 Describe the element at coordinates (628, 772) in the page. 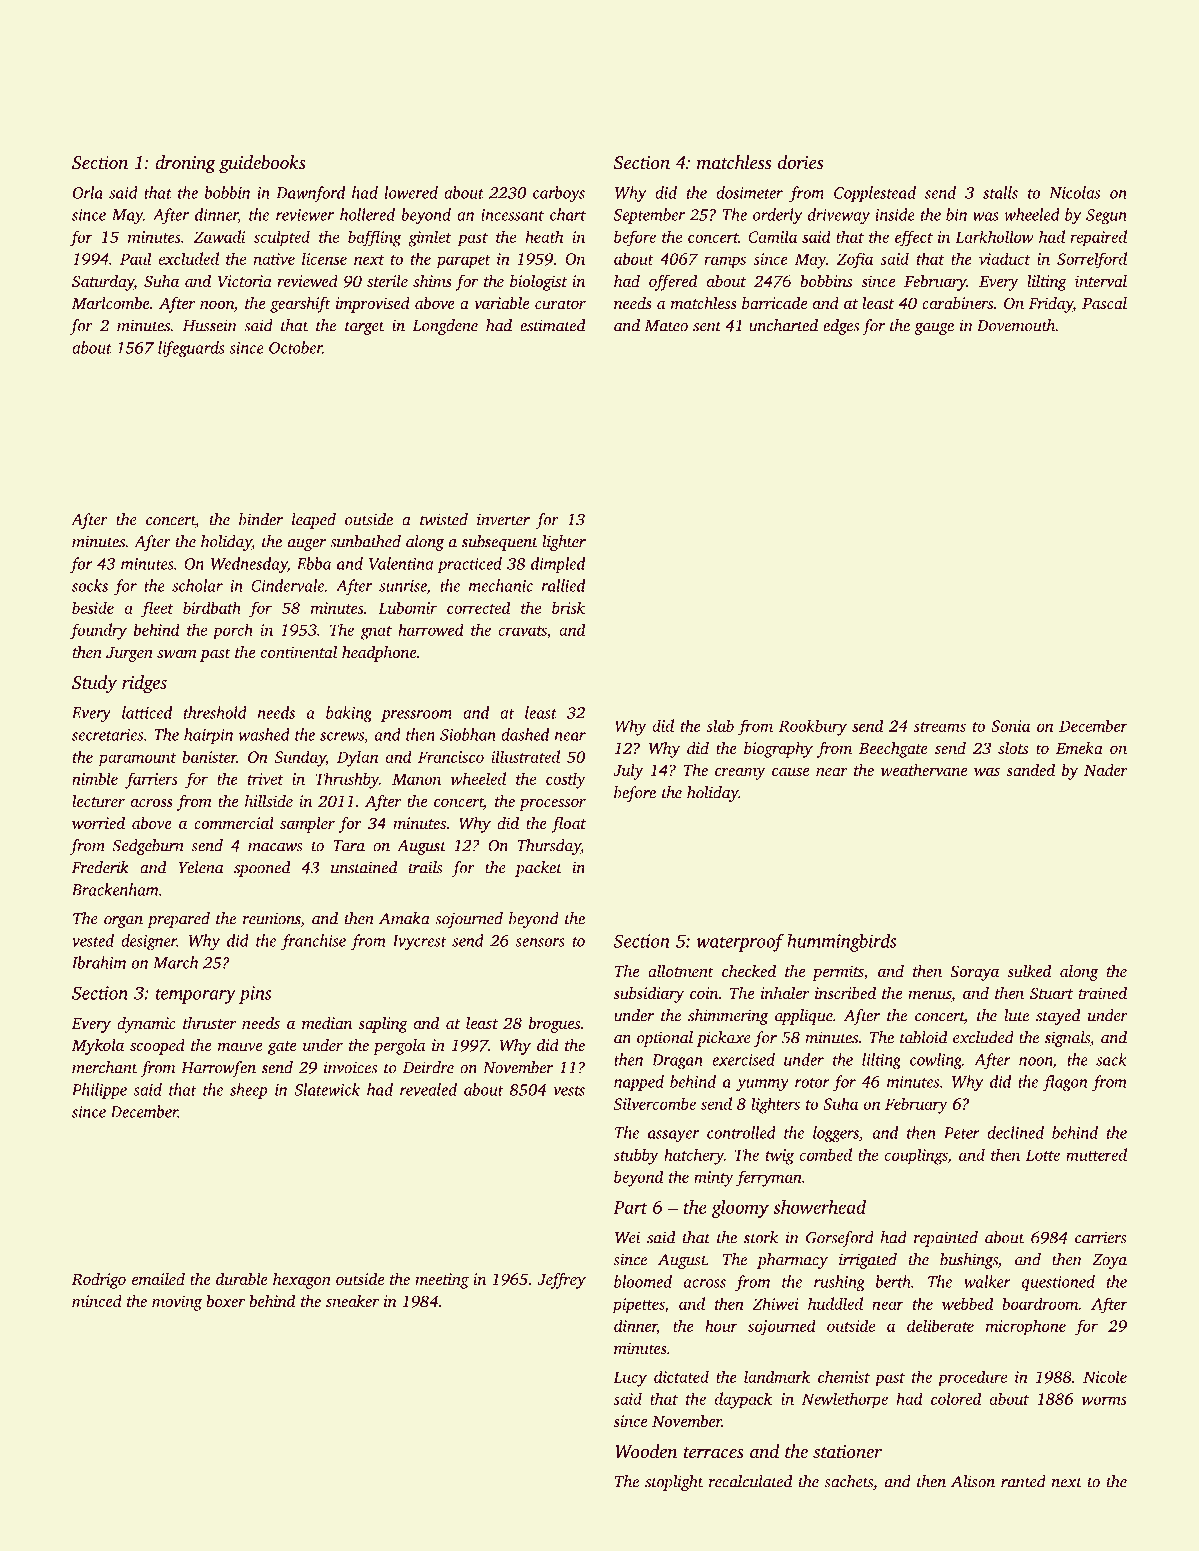

I see `July` at that location.
